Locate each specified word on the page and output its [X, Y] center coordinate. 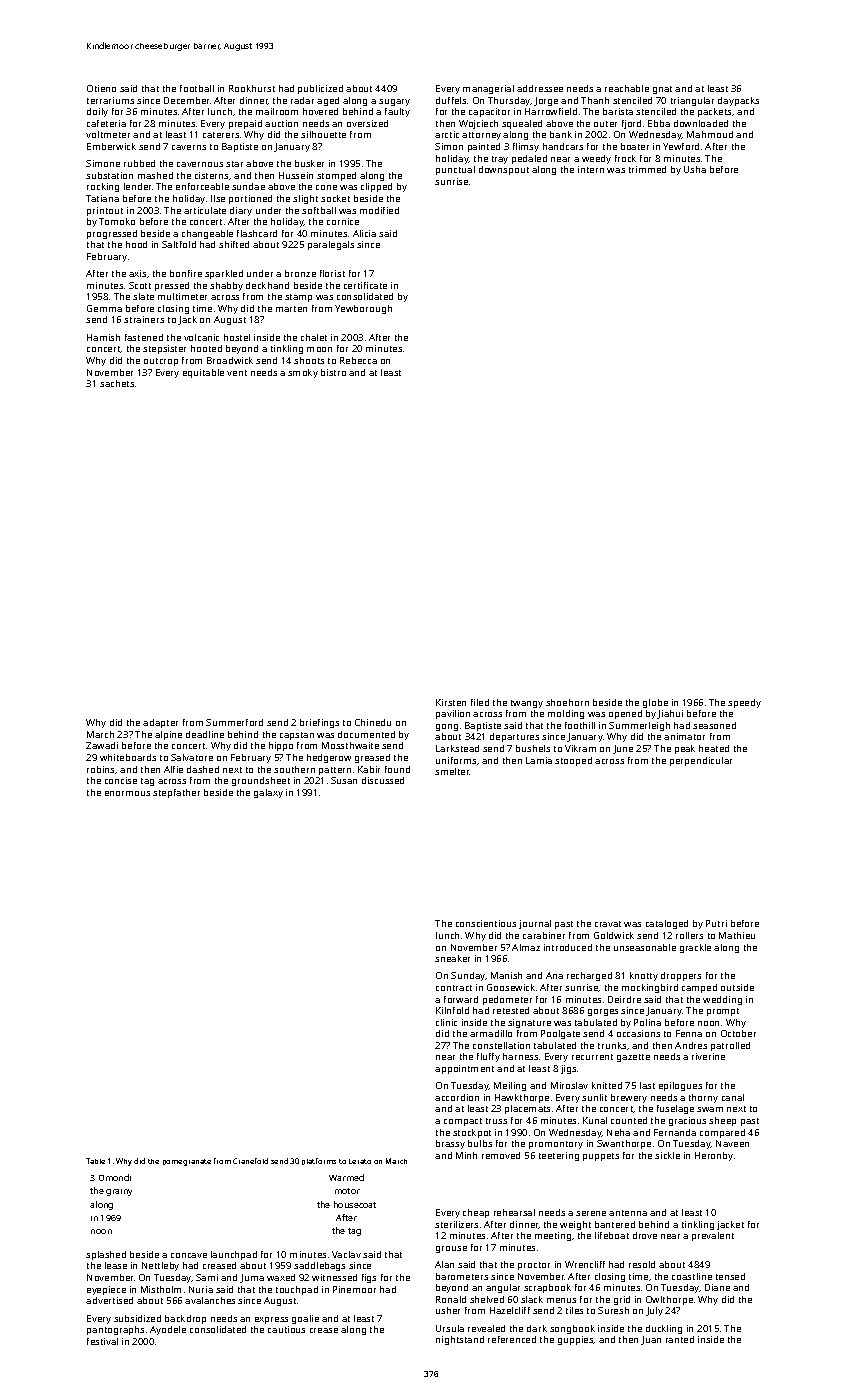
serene [591, 1213]
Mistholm [161, 1289]
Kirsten [451, 702]
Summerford [234, 722]
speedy [744, 703]
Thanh [595, 100]
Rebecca [358, 360]
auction [281, 123]
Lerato [360, 1161]
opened [625, 714]
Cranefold [250, 1161]
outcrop [161, 362]
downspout [504, 170]
